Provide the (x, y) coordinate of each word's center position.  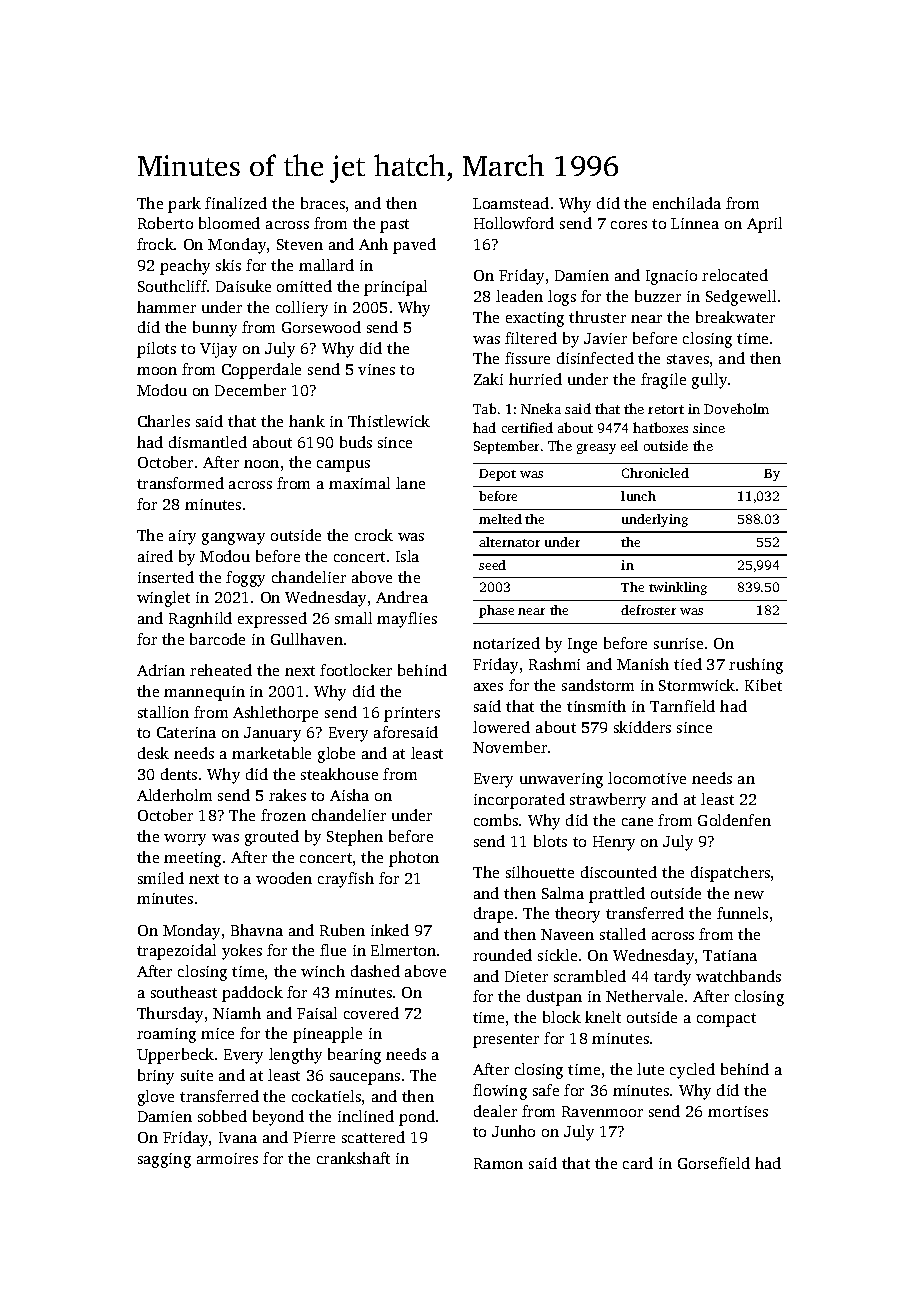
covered (371, 1013)
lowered (501, 727)
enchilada (687, 203)
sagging (164, 1160)
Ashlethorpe (275, 714)
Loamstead (511, 203)
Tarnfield (682, 706)
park (184, 205)
